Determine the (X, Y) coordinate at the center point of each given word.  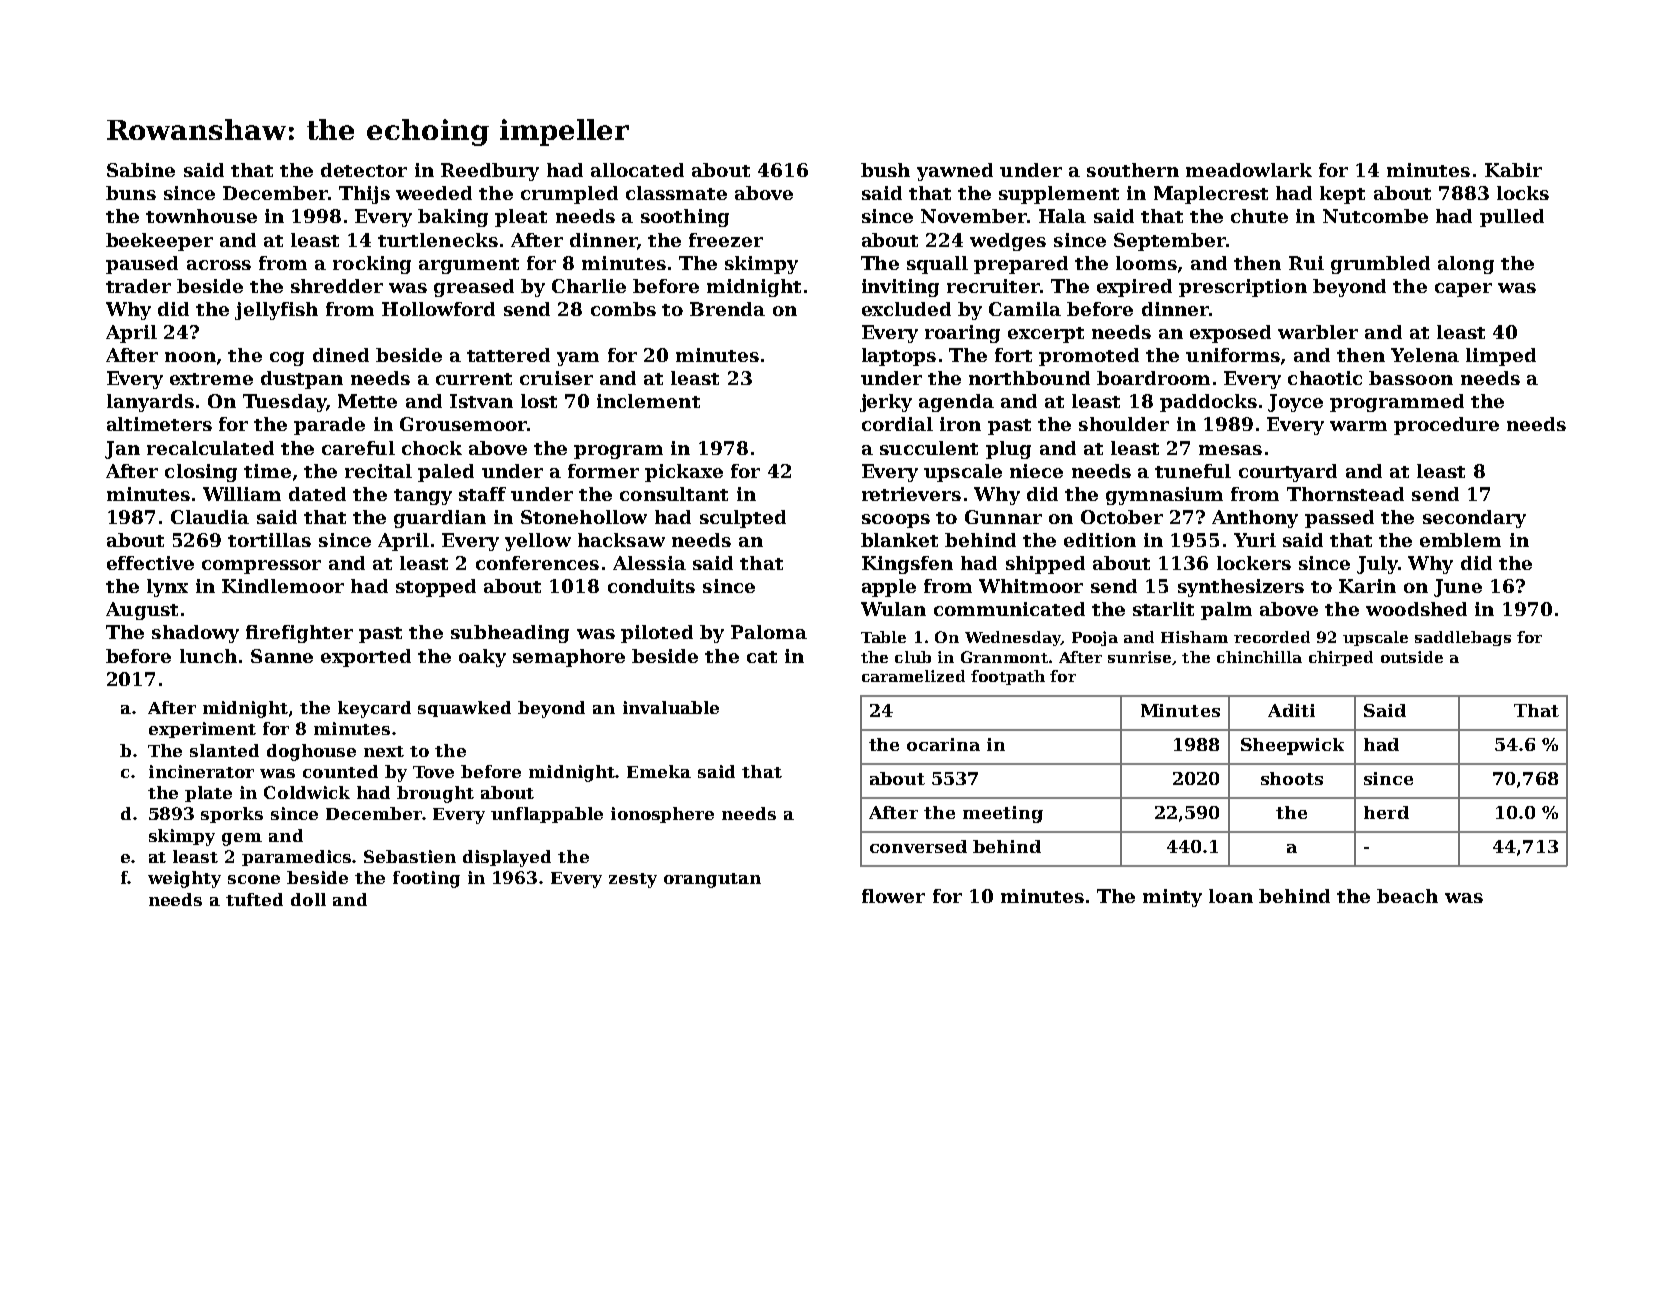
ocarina (943, 744)
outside (1412, 657)
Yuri (1255, 540)
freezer (726, 240)
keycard (374, 709)
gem (242, 839)
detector (364, 170)
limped (1501, 357)
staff (482, 494)
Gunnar (1003, 517)
